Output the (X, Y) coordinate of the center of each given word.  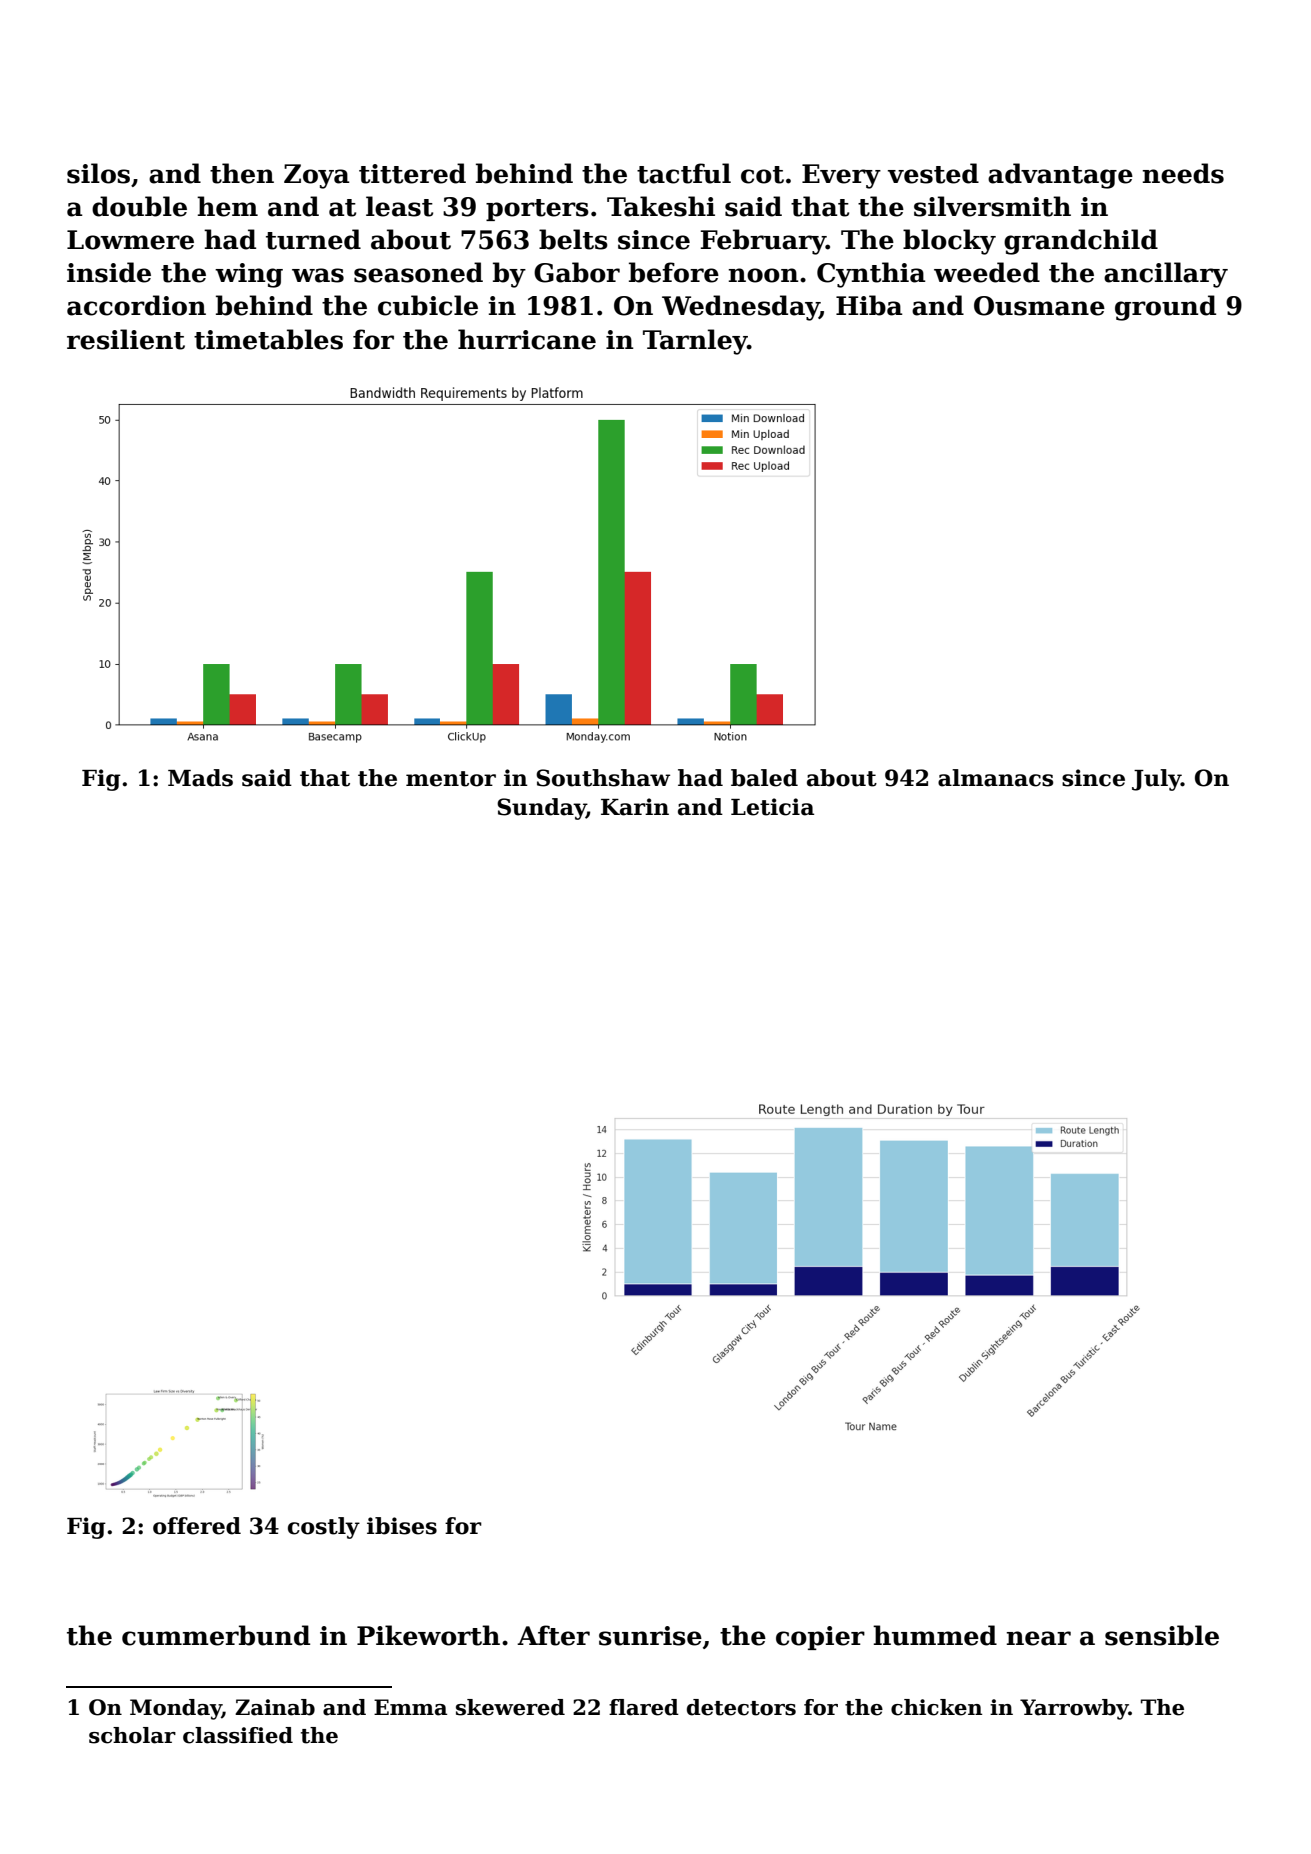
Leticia (772, 807)
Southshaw (603, 778)
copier (820, 1638)
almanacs (995, 778)
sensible (1162, 1635)
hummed (935, 1635)
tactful (684, 173)
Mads (200, 778)
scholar (132, 1735)
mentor (451, 779)
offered (197, 1526)
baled (764, 778)
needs (1183, 173)
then (242, 173)
